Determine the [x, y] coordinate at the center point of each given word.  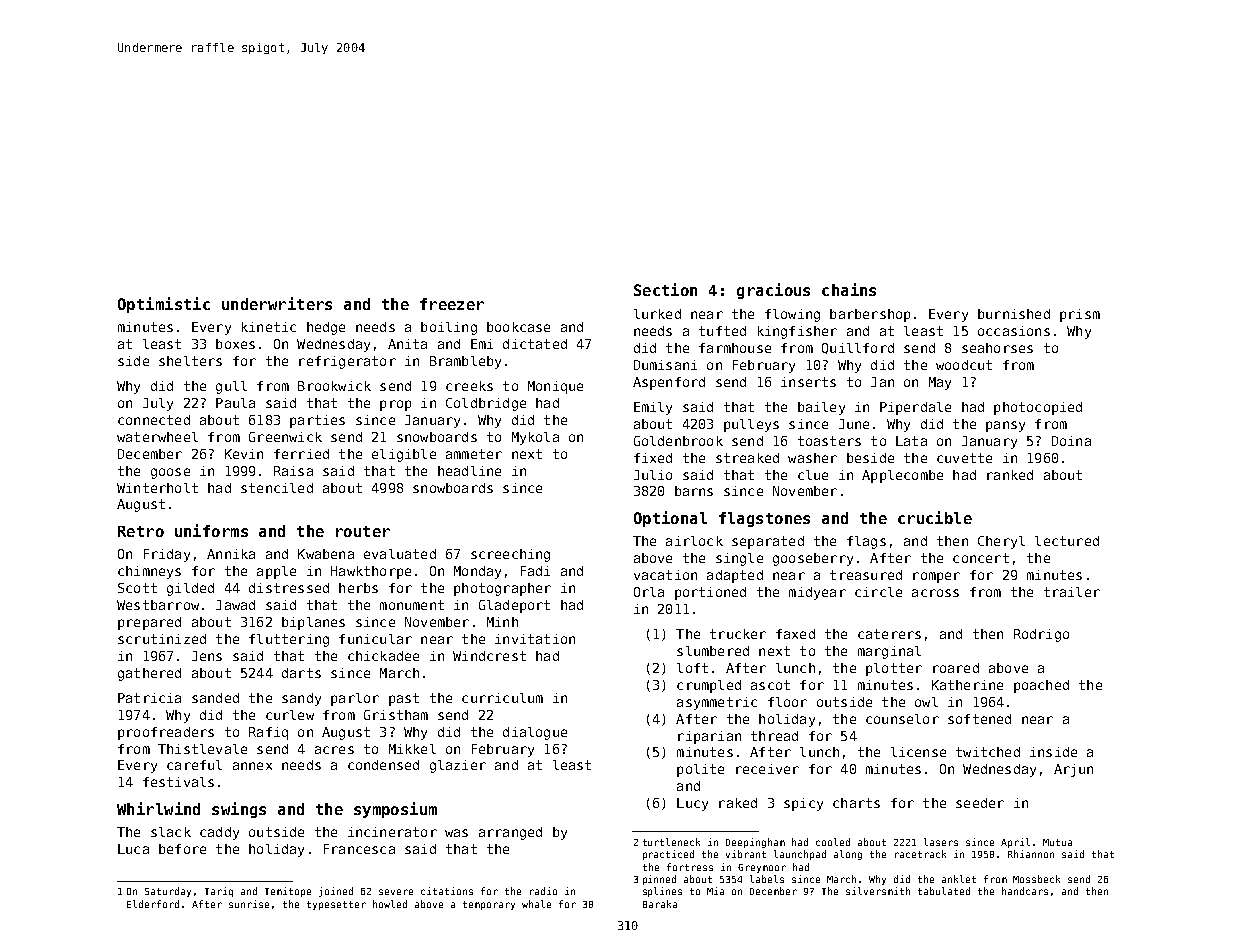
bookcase [518, 327]
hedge [326, 328]
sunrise [249, 904]
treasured [866, 575]
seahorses [997, 348]
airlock [694, 541]
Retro [141, 531]
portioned [710, 593]
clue [813, 475]
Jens [207, 656]
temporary [489, 905]
